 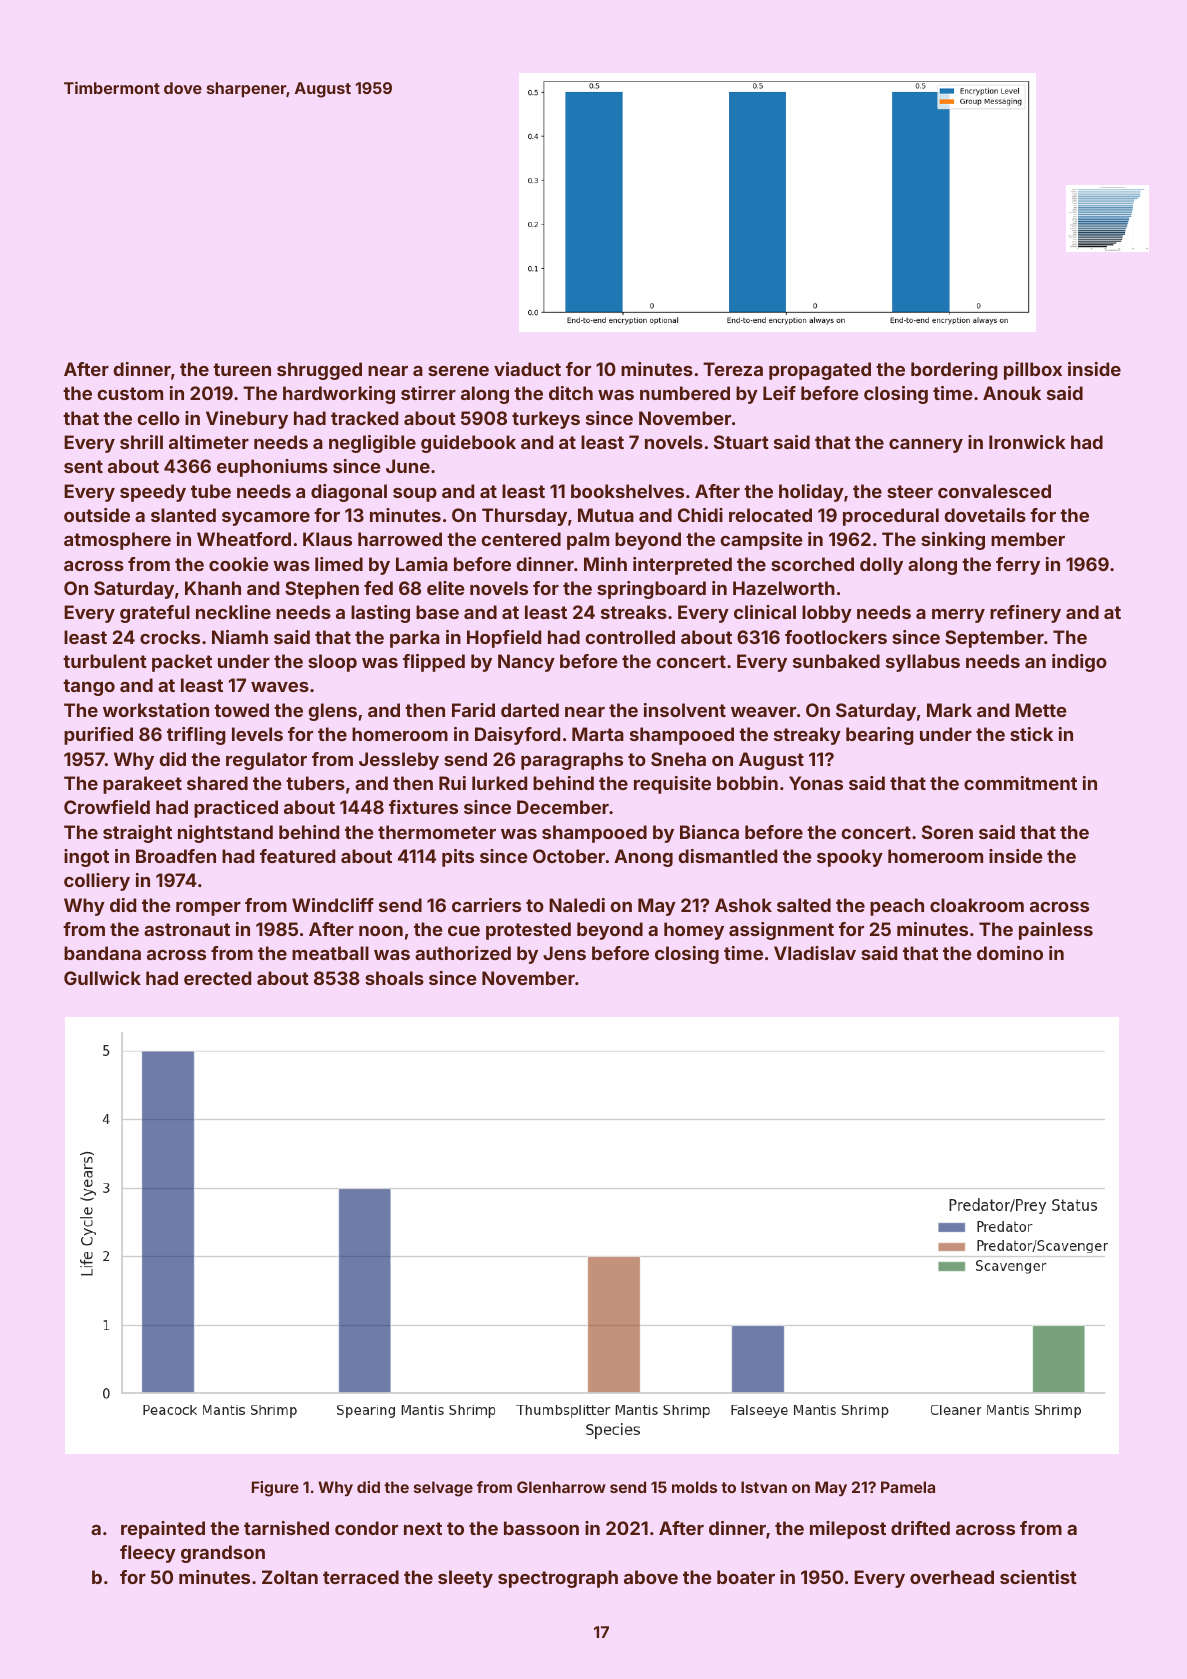 What do you see at coordinates (733, 369) in the screenshot?
I see `Tereza` at bounding box center [733, 369].
